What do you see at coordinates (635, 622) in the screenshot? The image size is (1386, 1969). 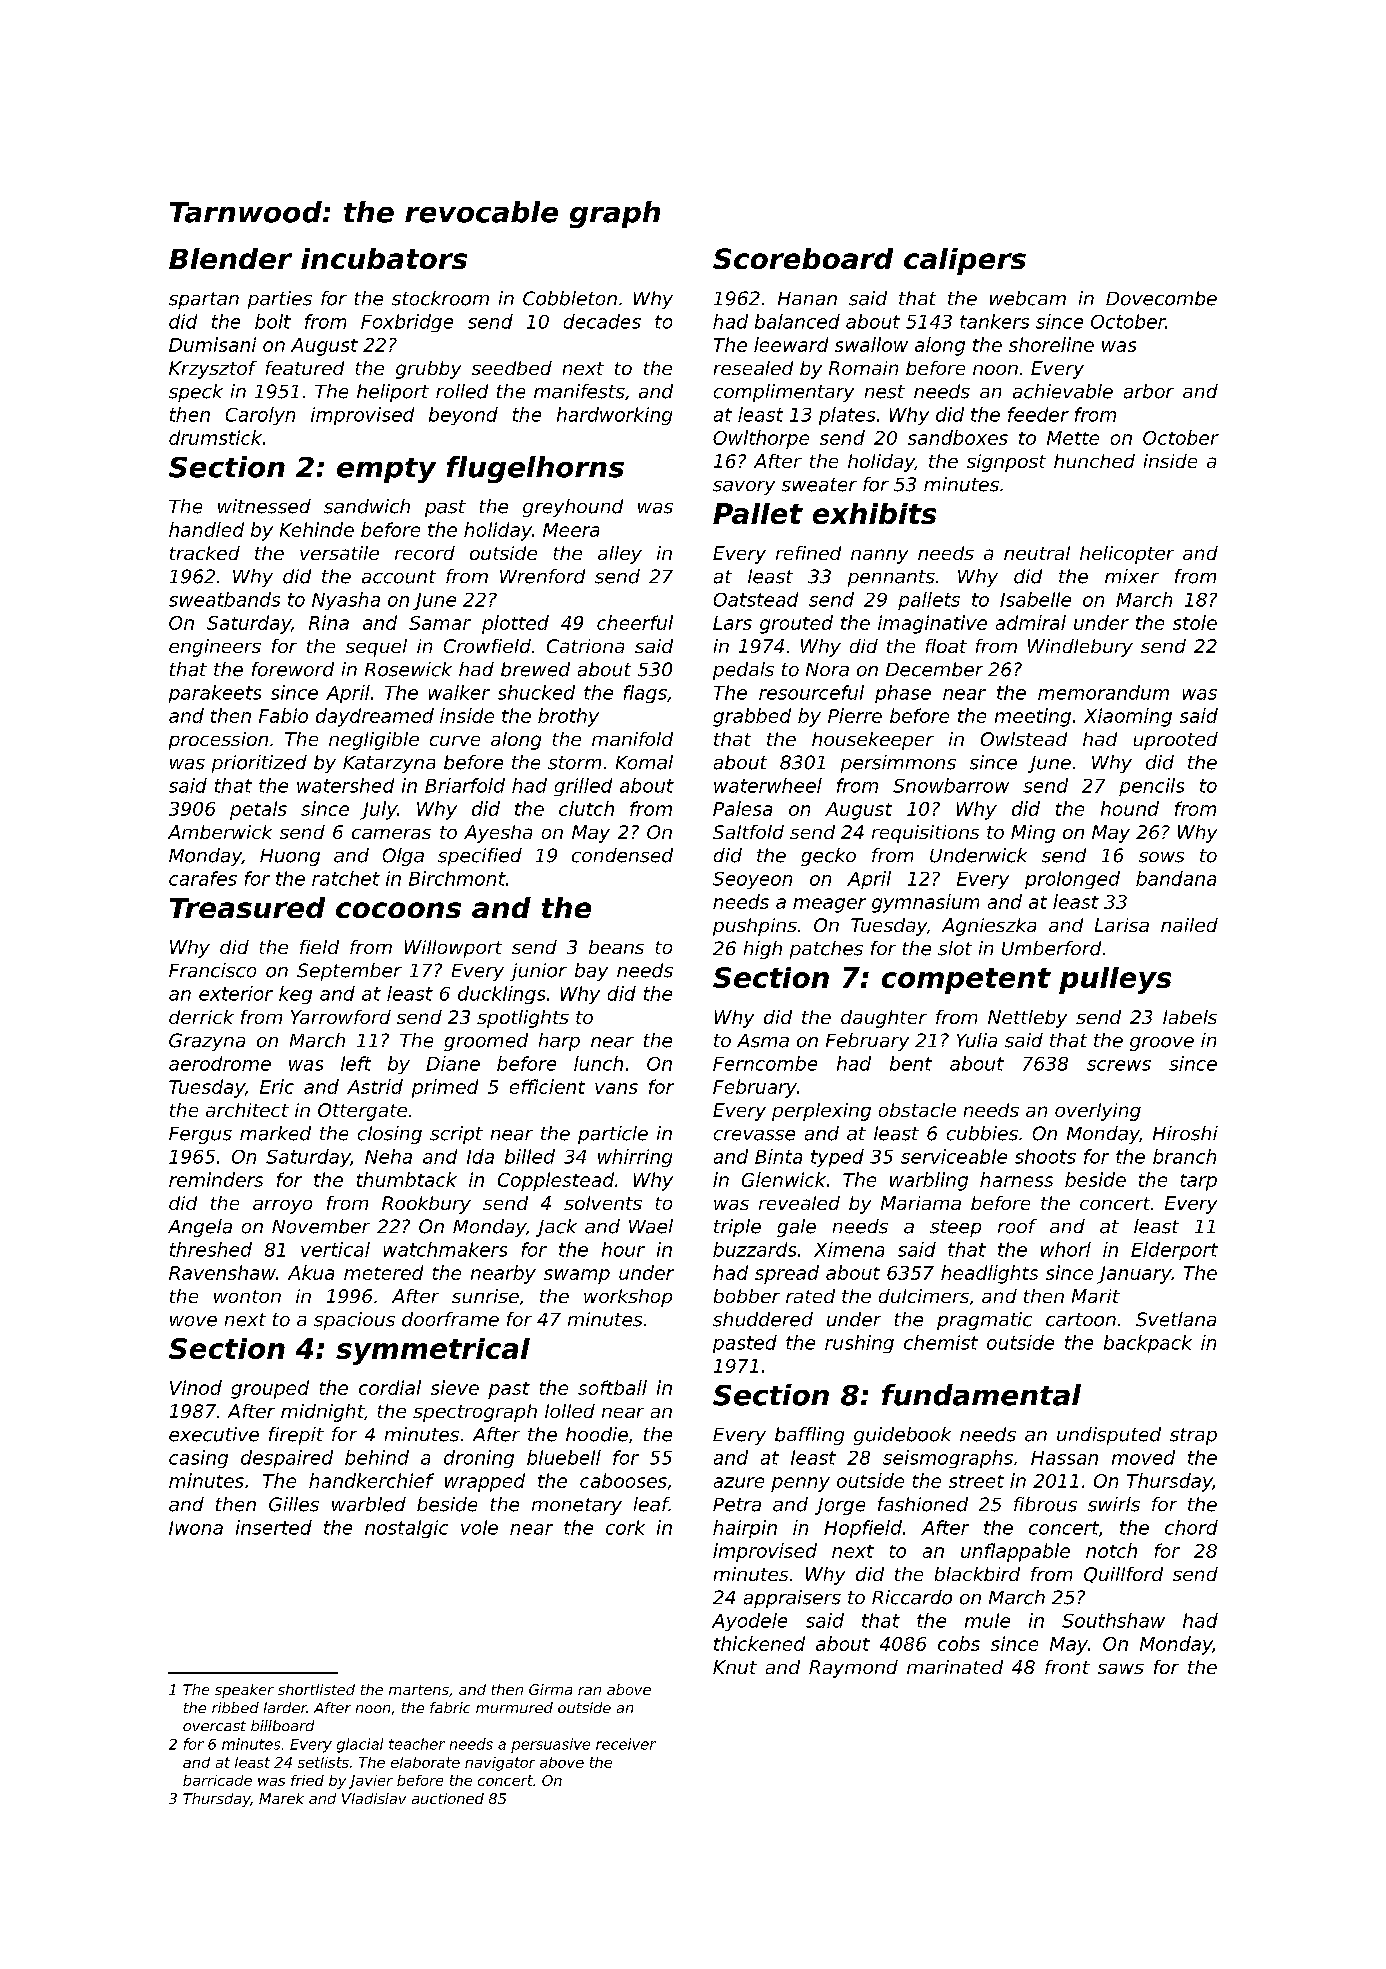 I see `cheerful` at bounding box center [635, 622].
